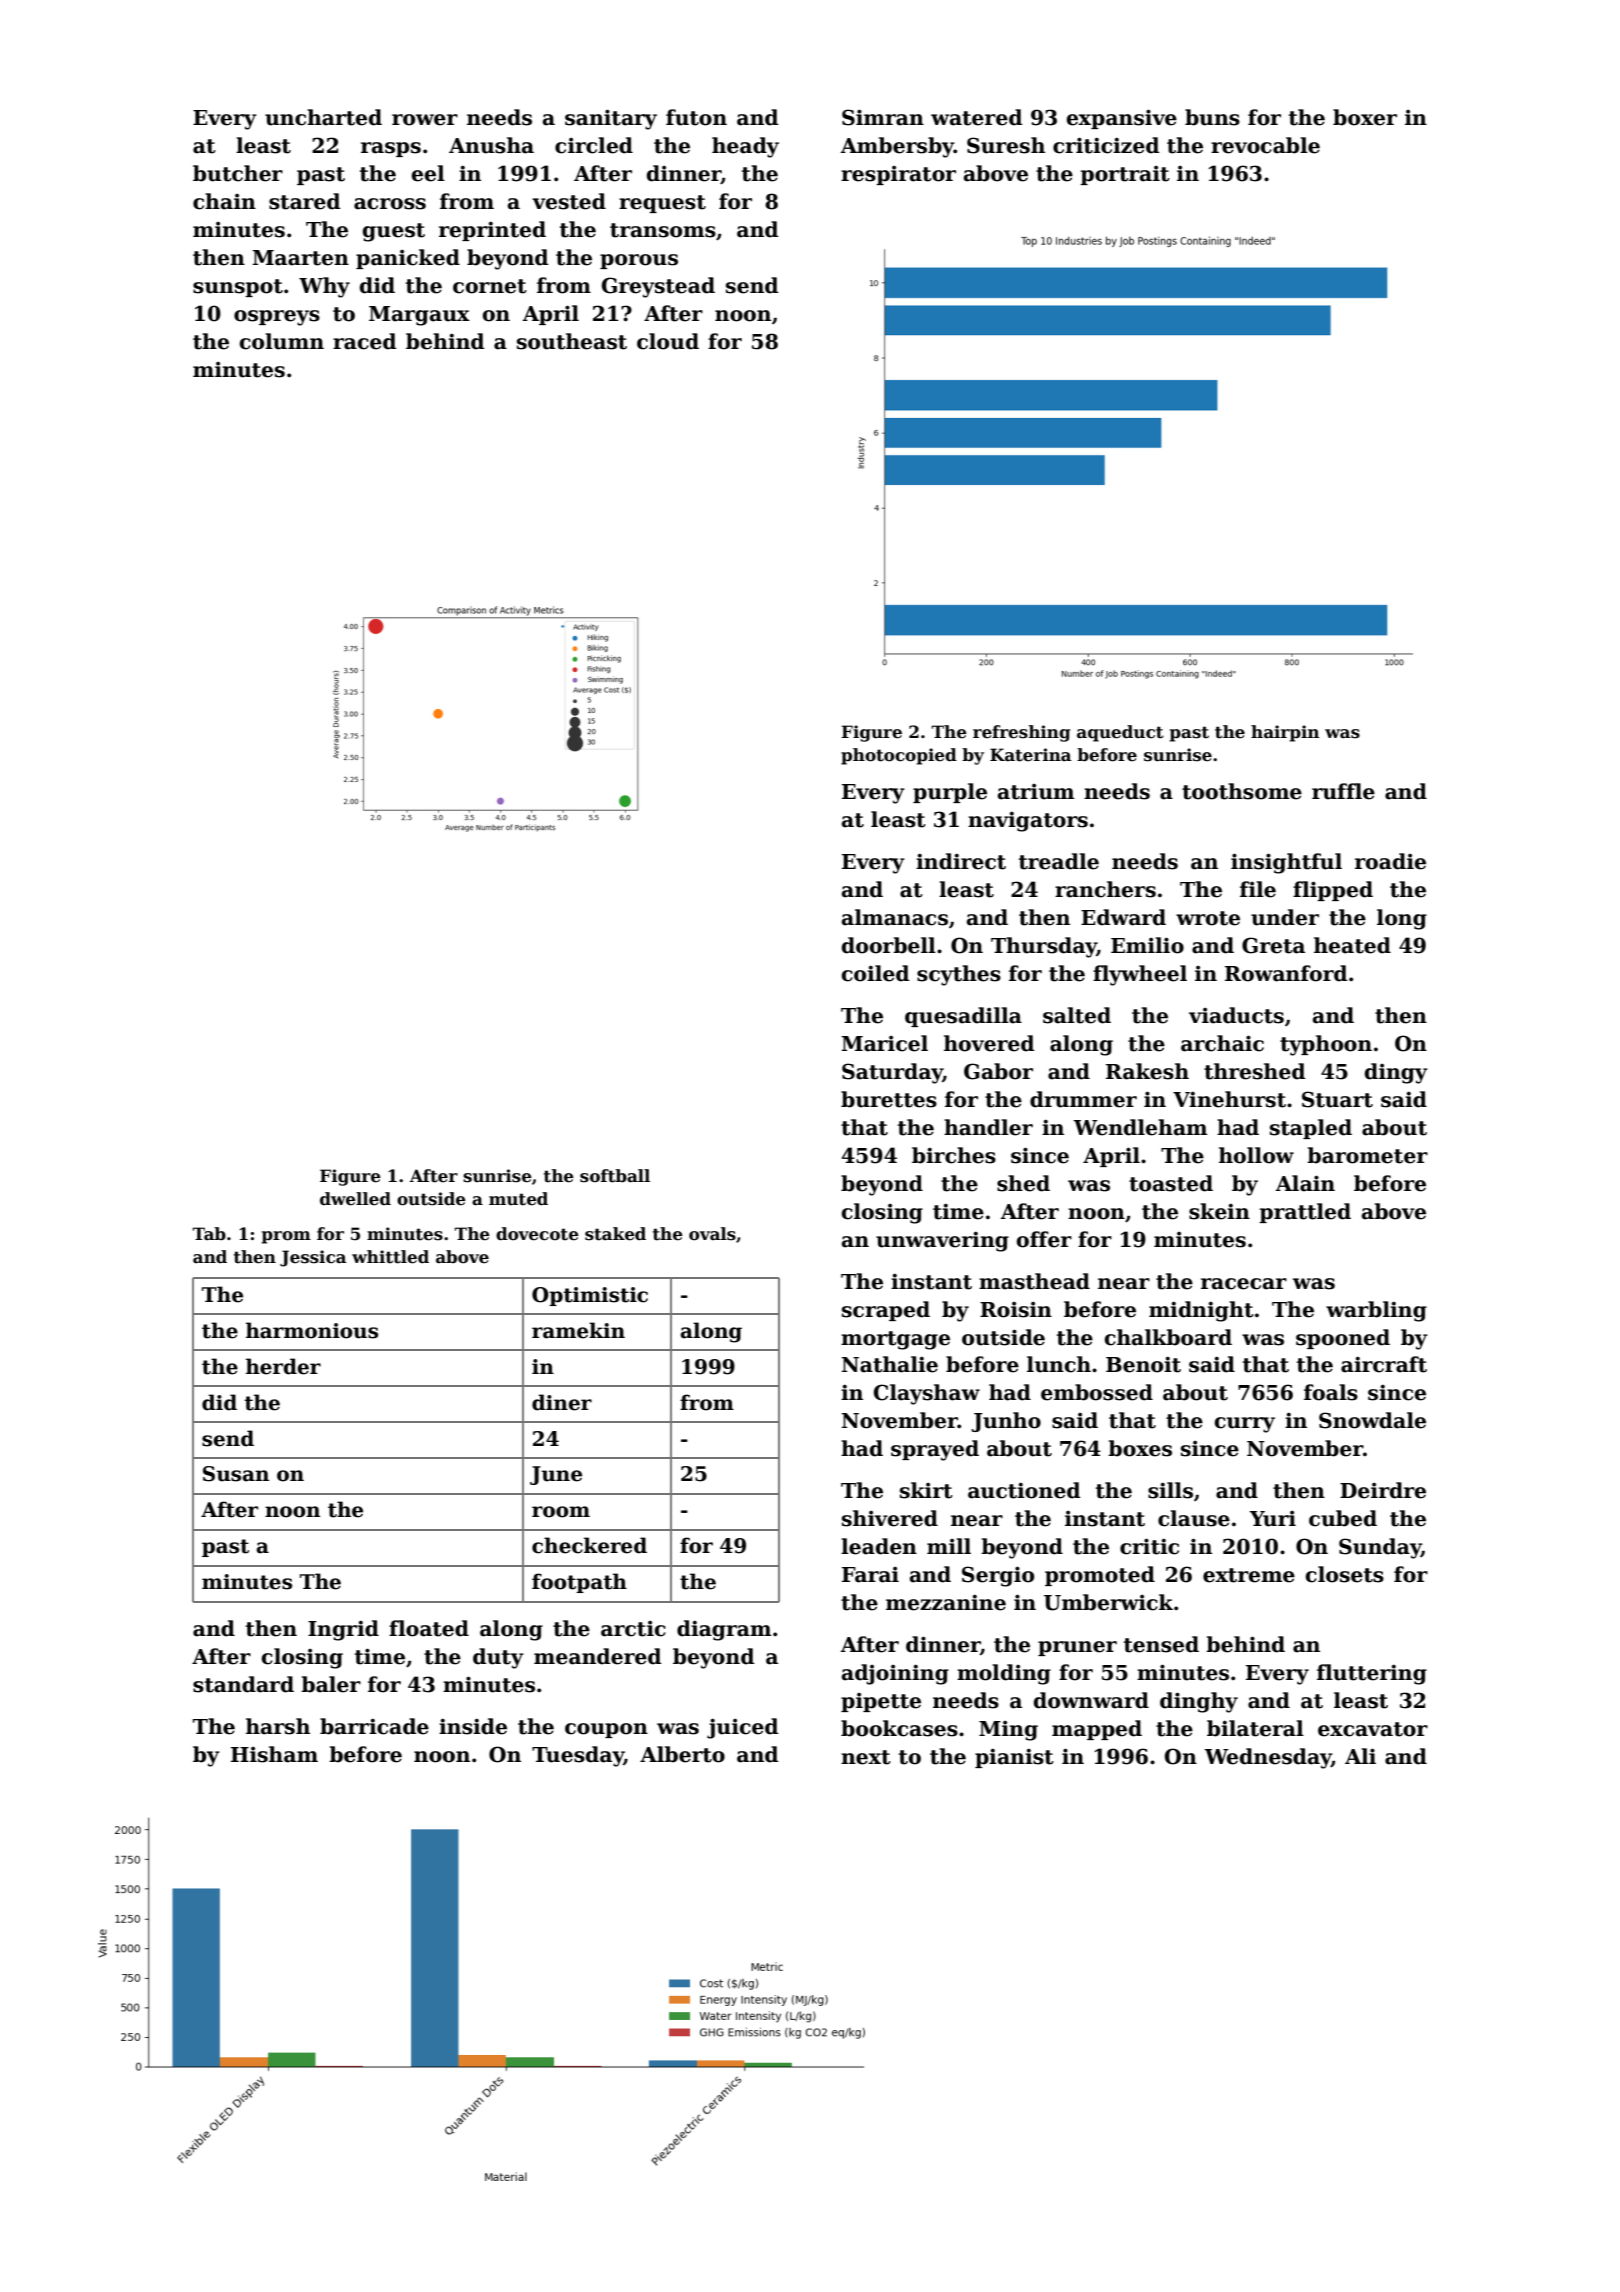  I want to click on Simran, so click(883, 117).
